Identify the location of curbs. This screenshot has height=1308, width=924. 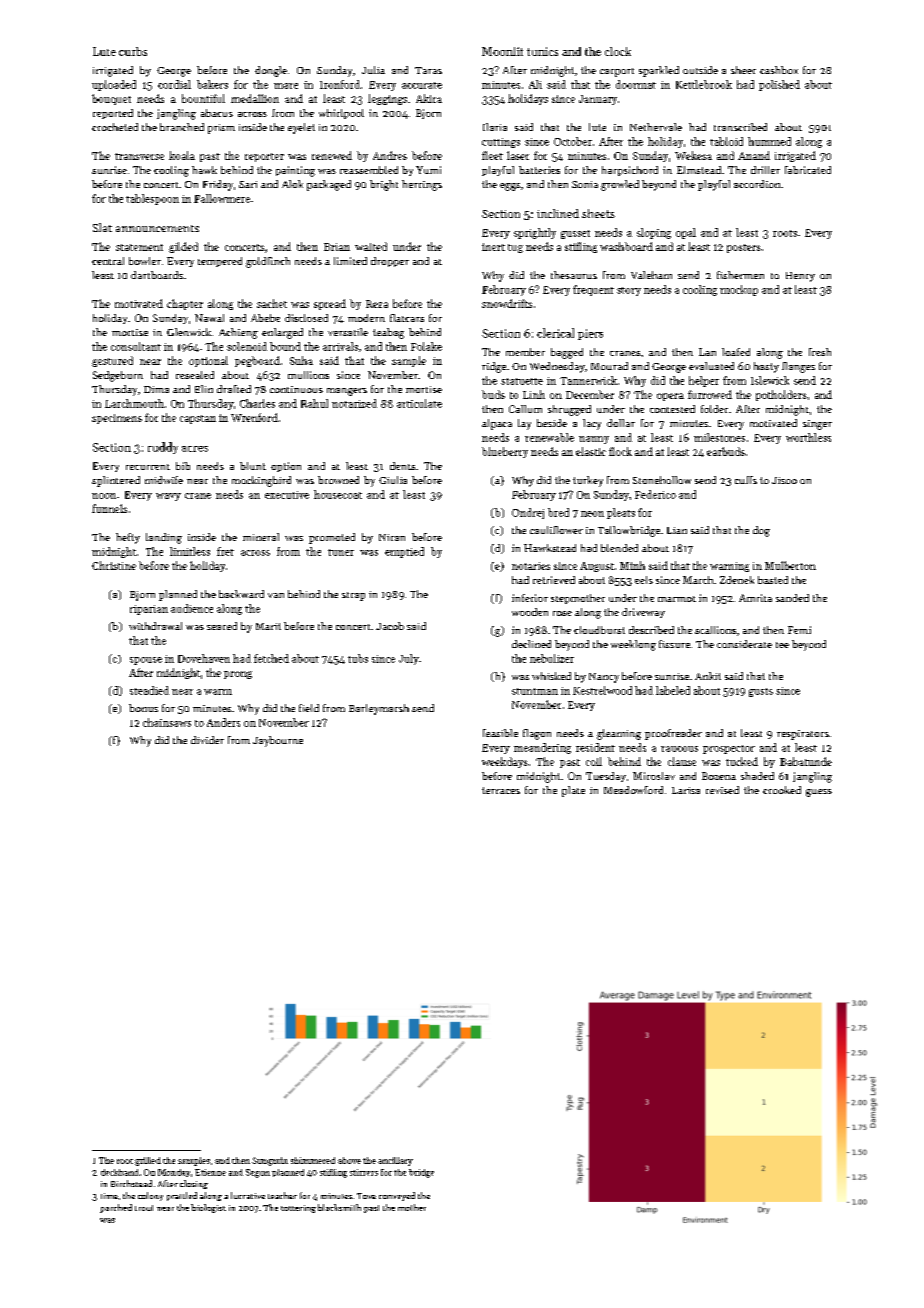
(133, 51).
